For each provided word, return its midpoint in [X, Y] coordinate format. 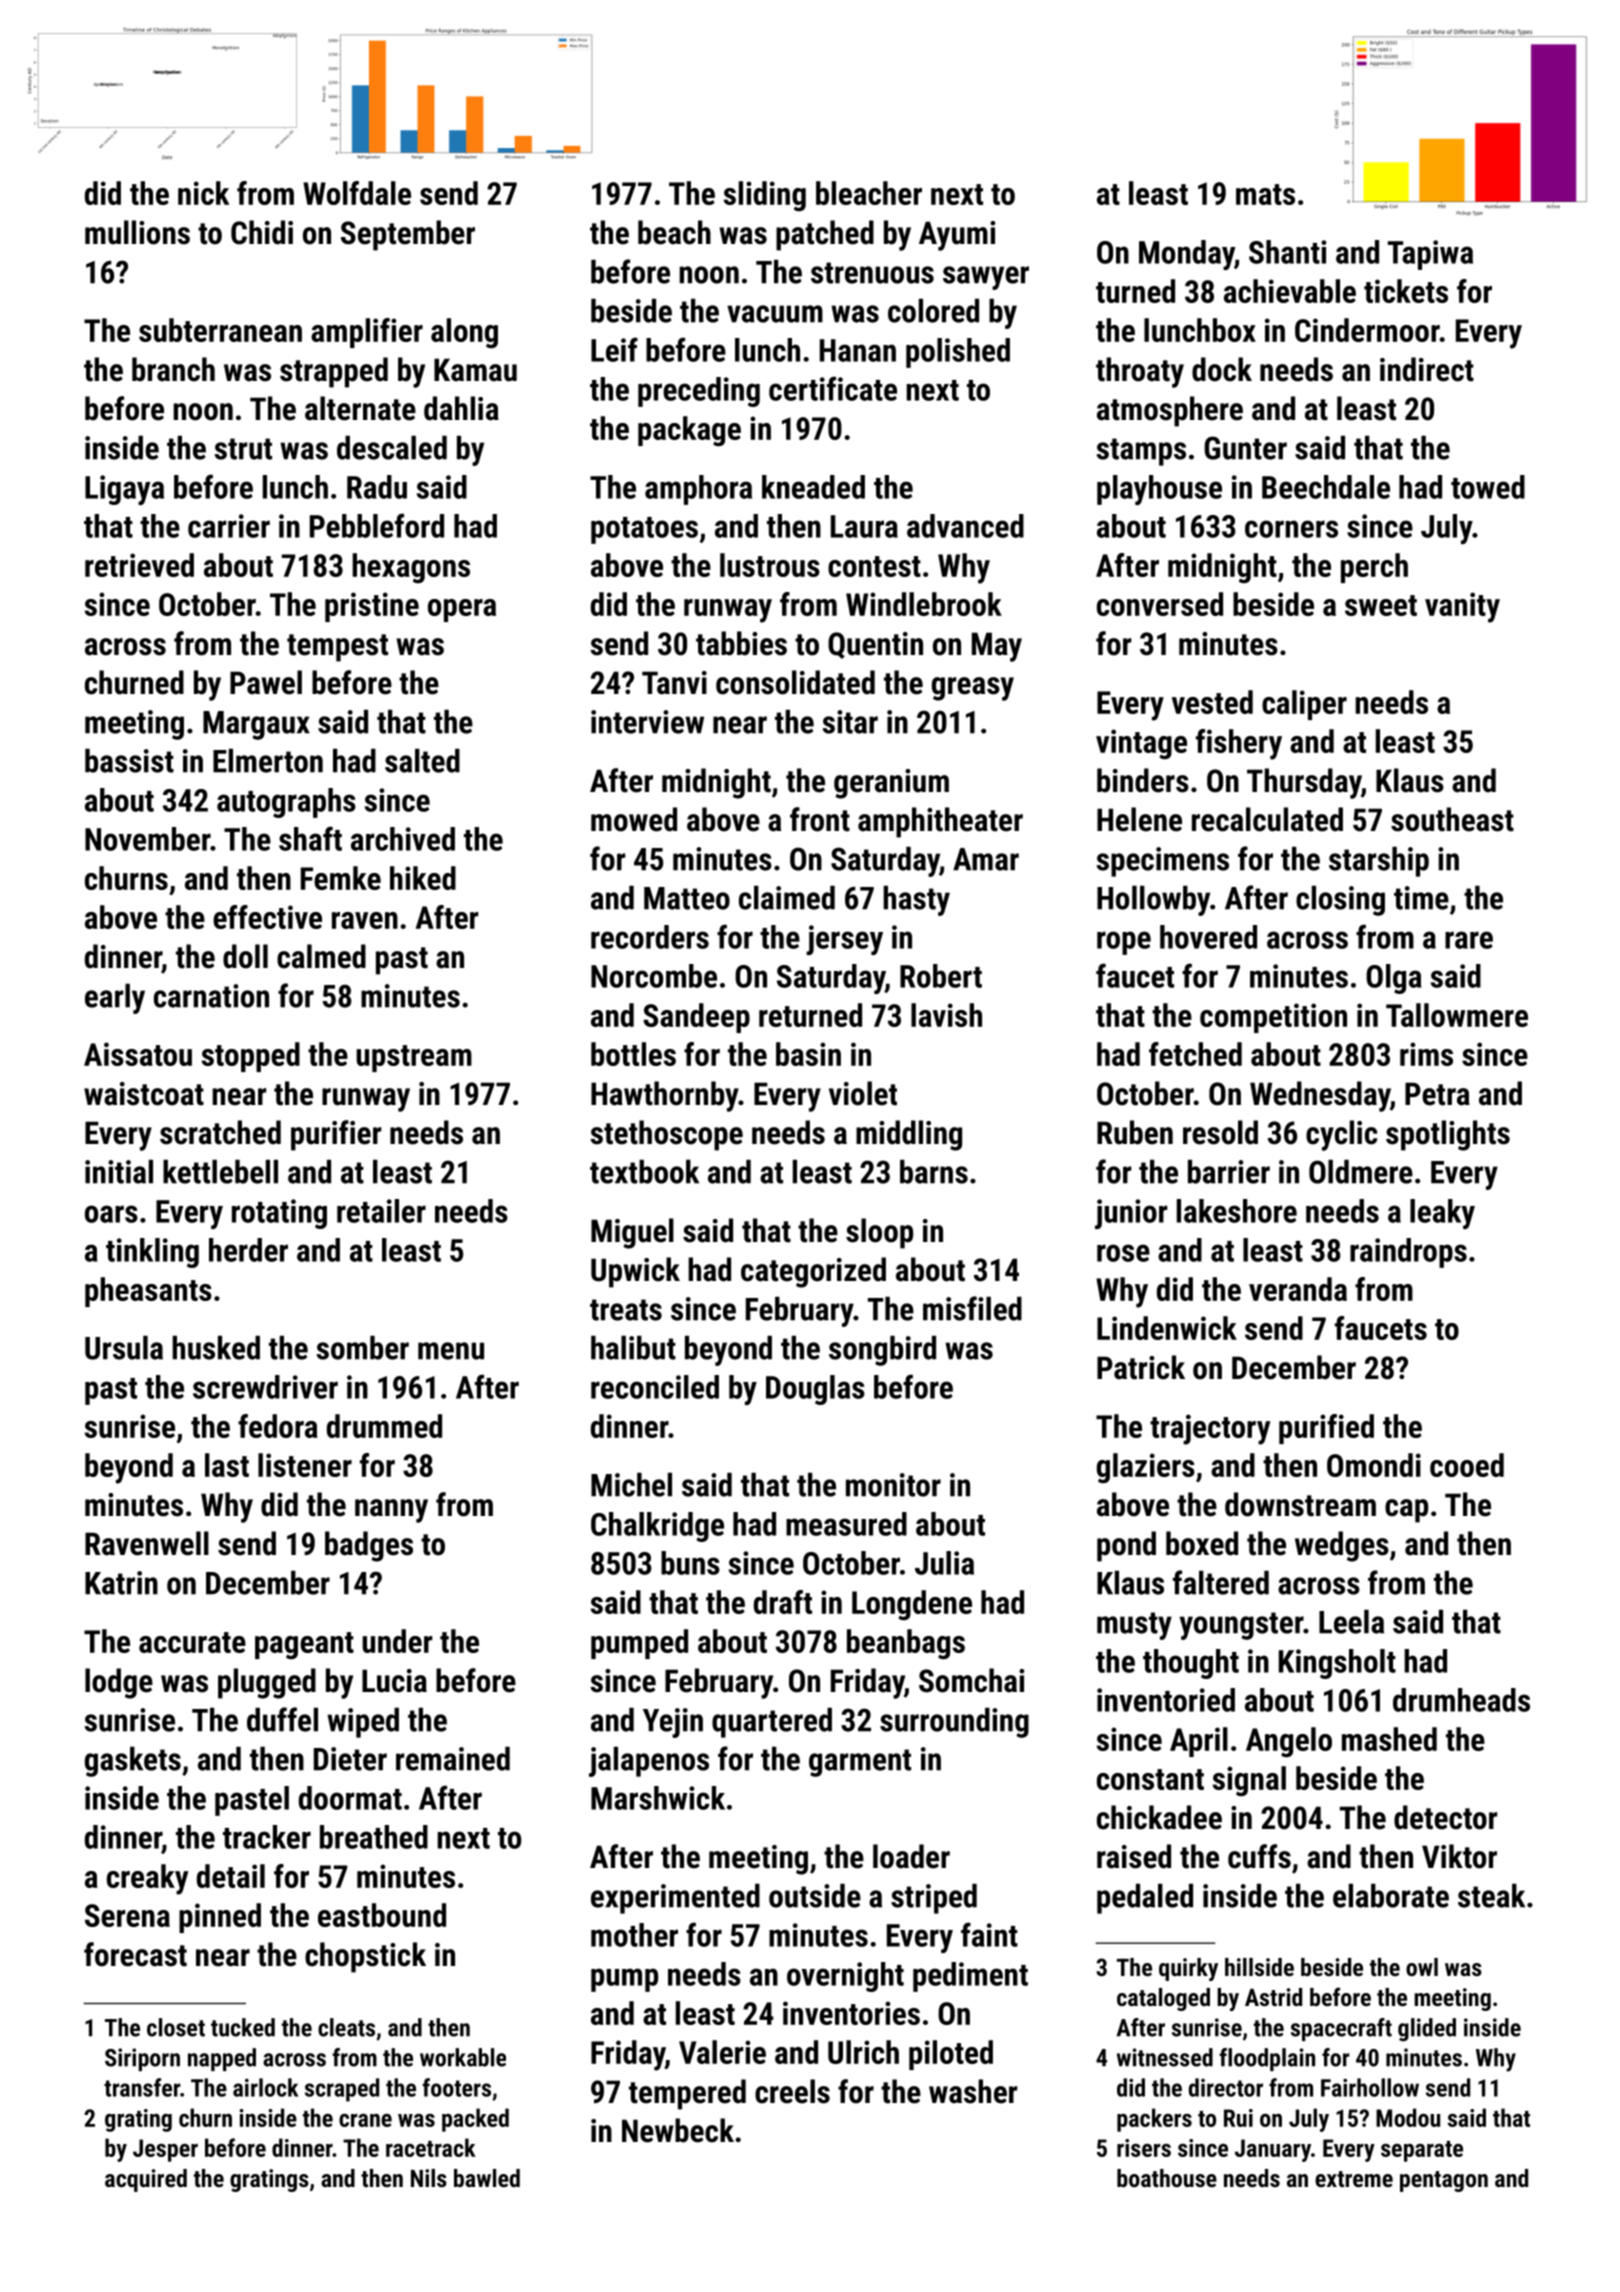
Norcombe [654, 976]
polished [958, 353]
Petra [1437, 1094]
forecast [135, 1954]
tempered [687, 2094]
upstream [414, 1058]
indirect [1427, 369]
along [464, 333]
